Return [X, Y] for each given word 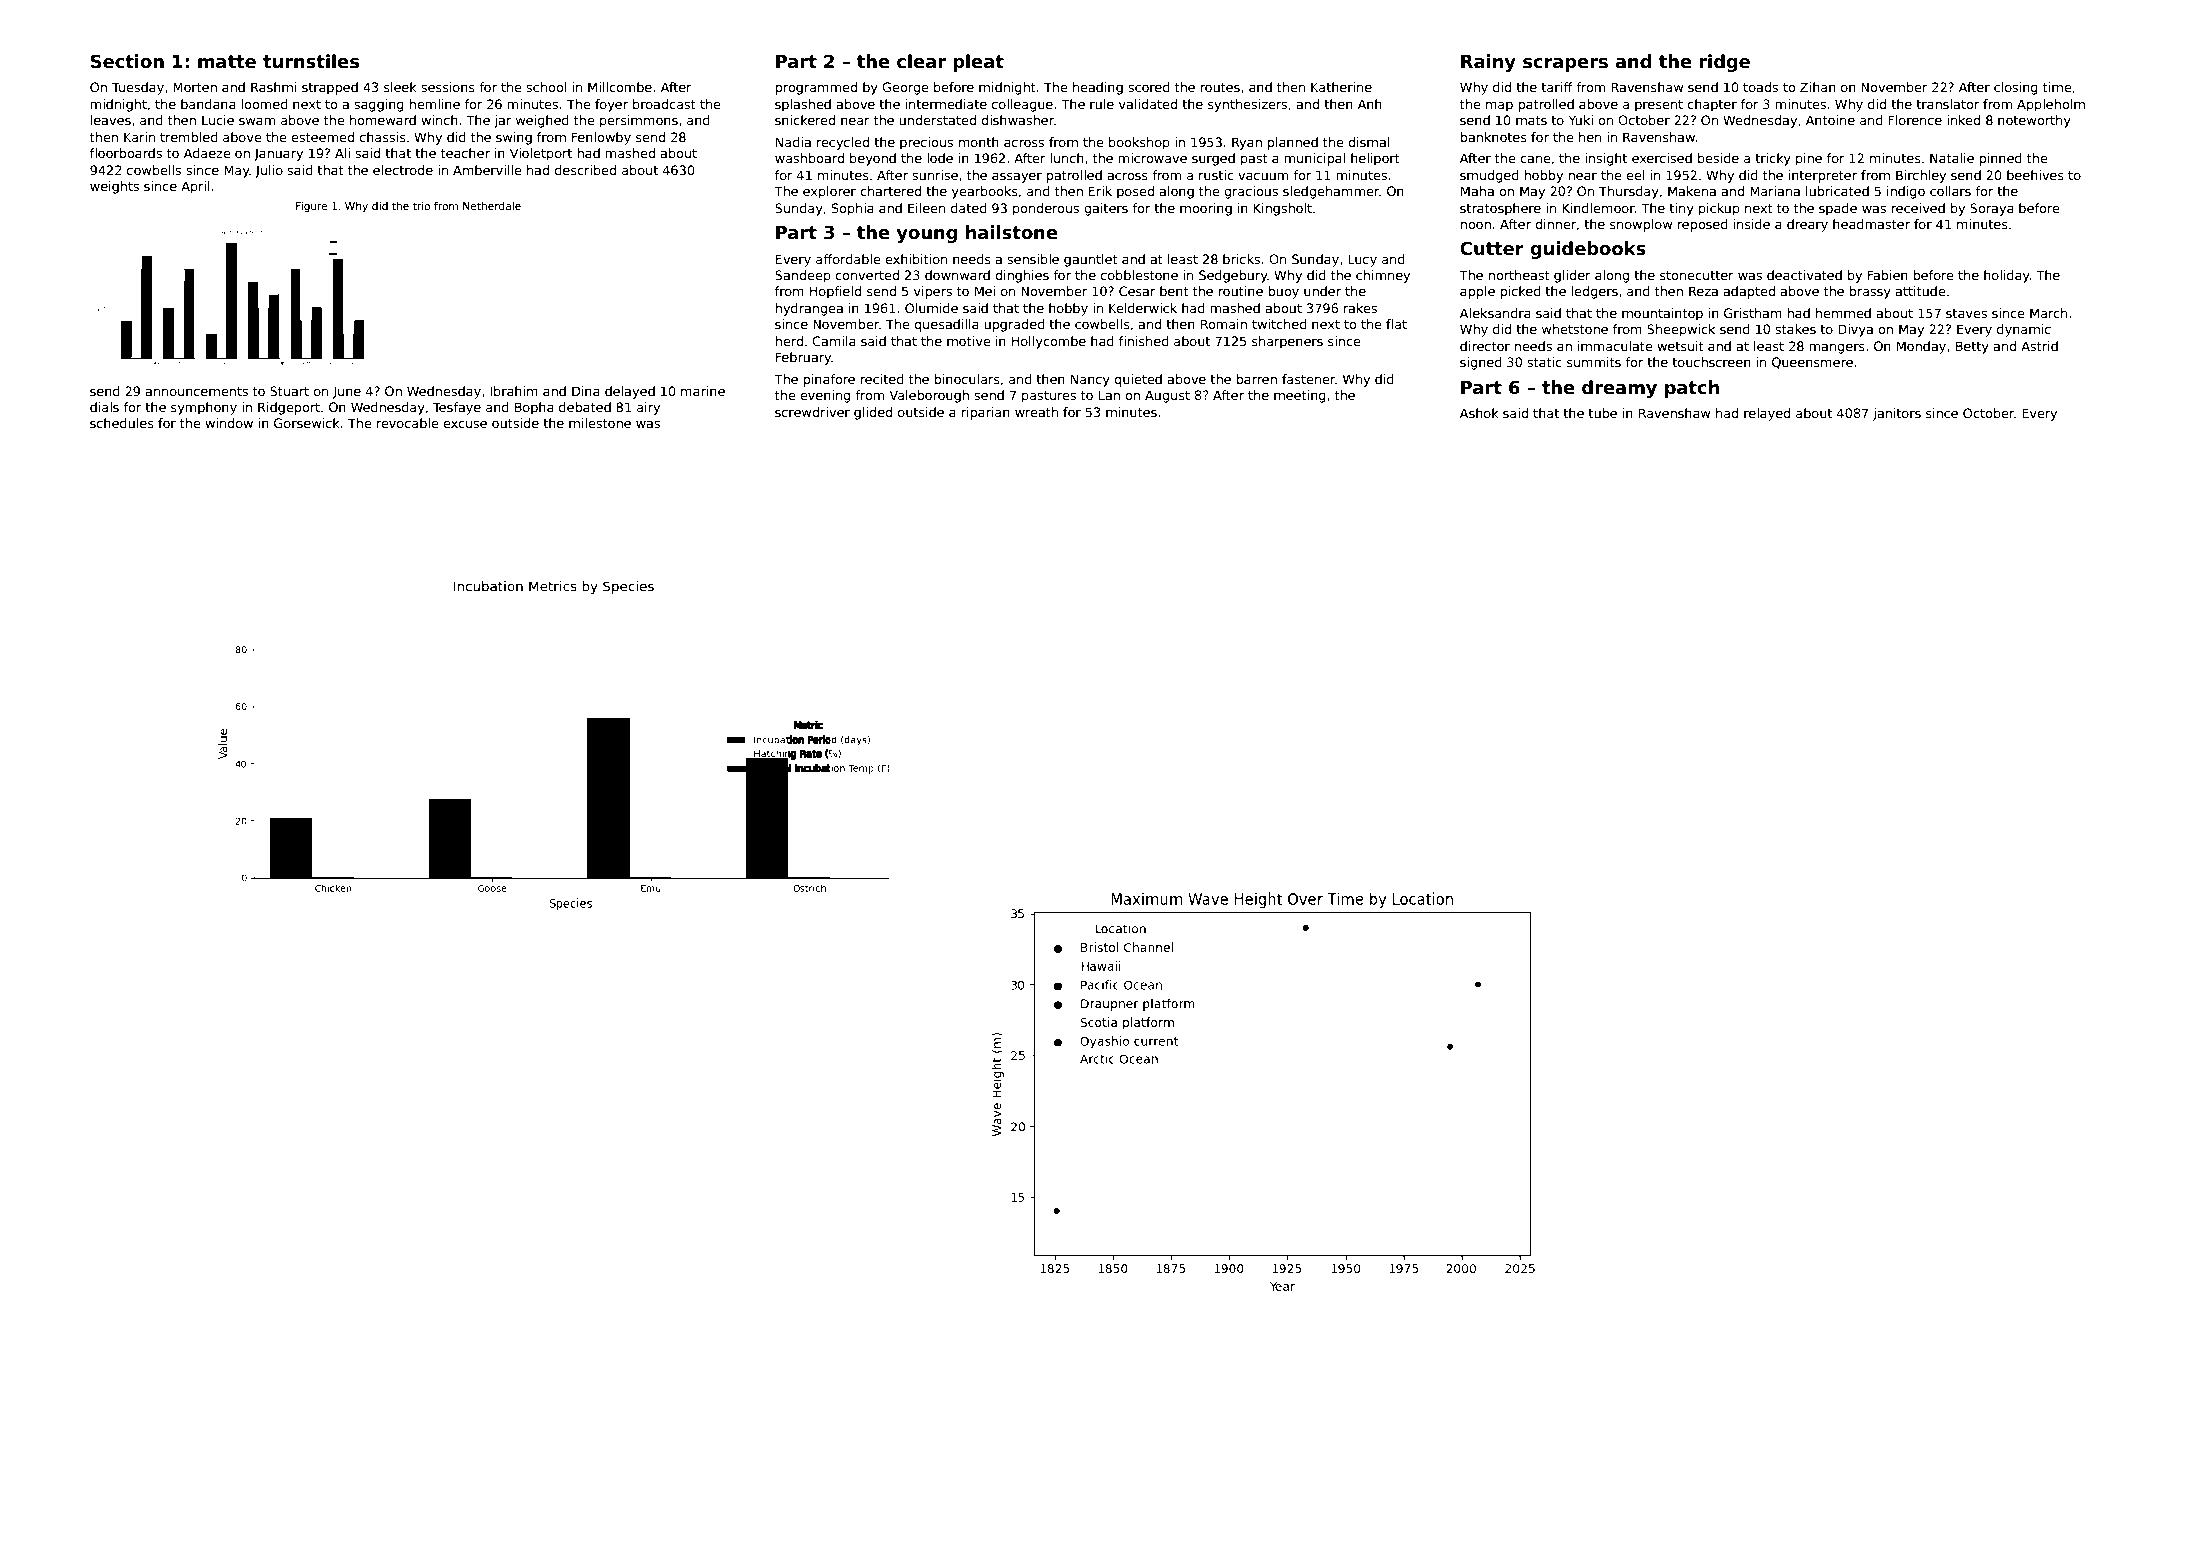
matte [227, 62]
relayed [1767, 414]
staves [1966, 313]
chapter [1712, 105]
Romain [1224, 324]
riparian [985, 413]
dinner [1555, 224]
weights [114, 187]
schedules [122, 423]
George [905, 88]
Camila [834, 341]
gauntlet [1091, 260]
